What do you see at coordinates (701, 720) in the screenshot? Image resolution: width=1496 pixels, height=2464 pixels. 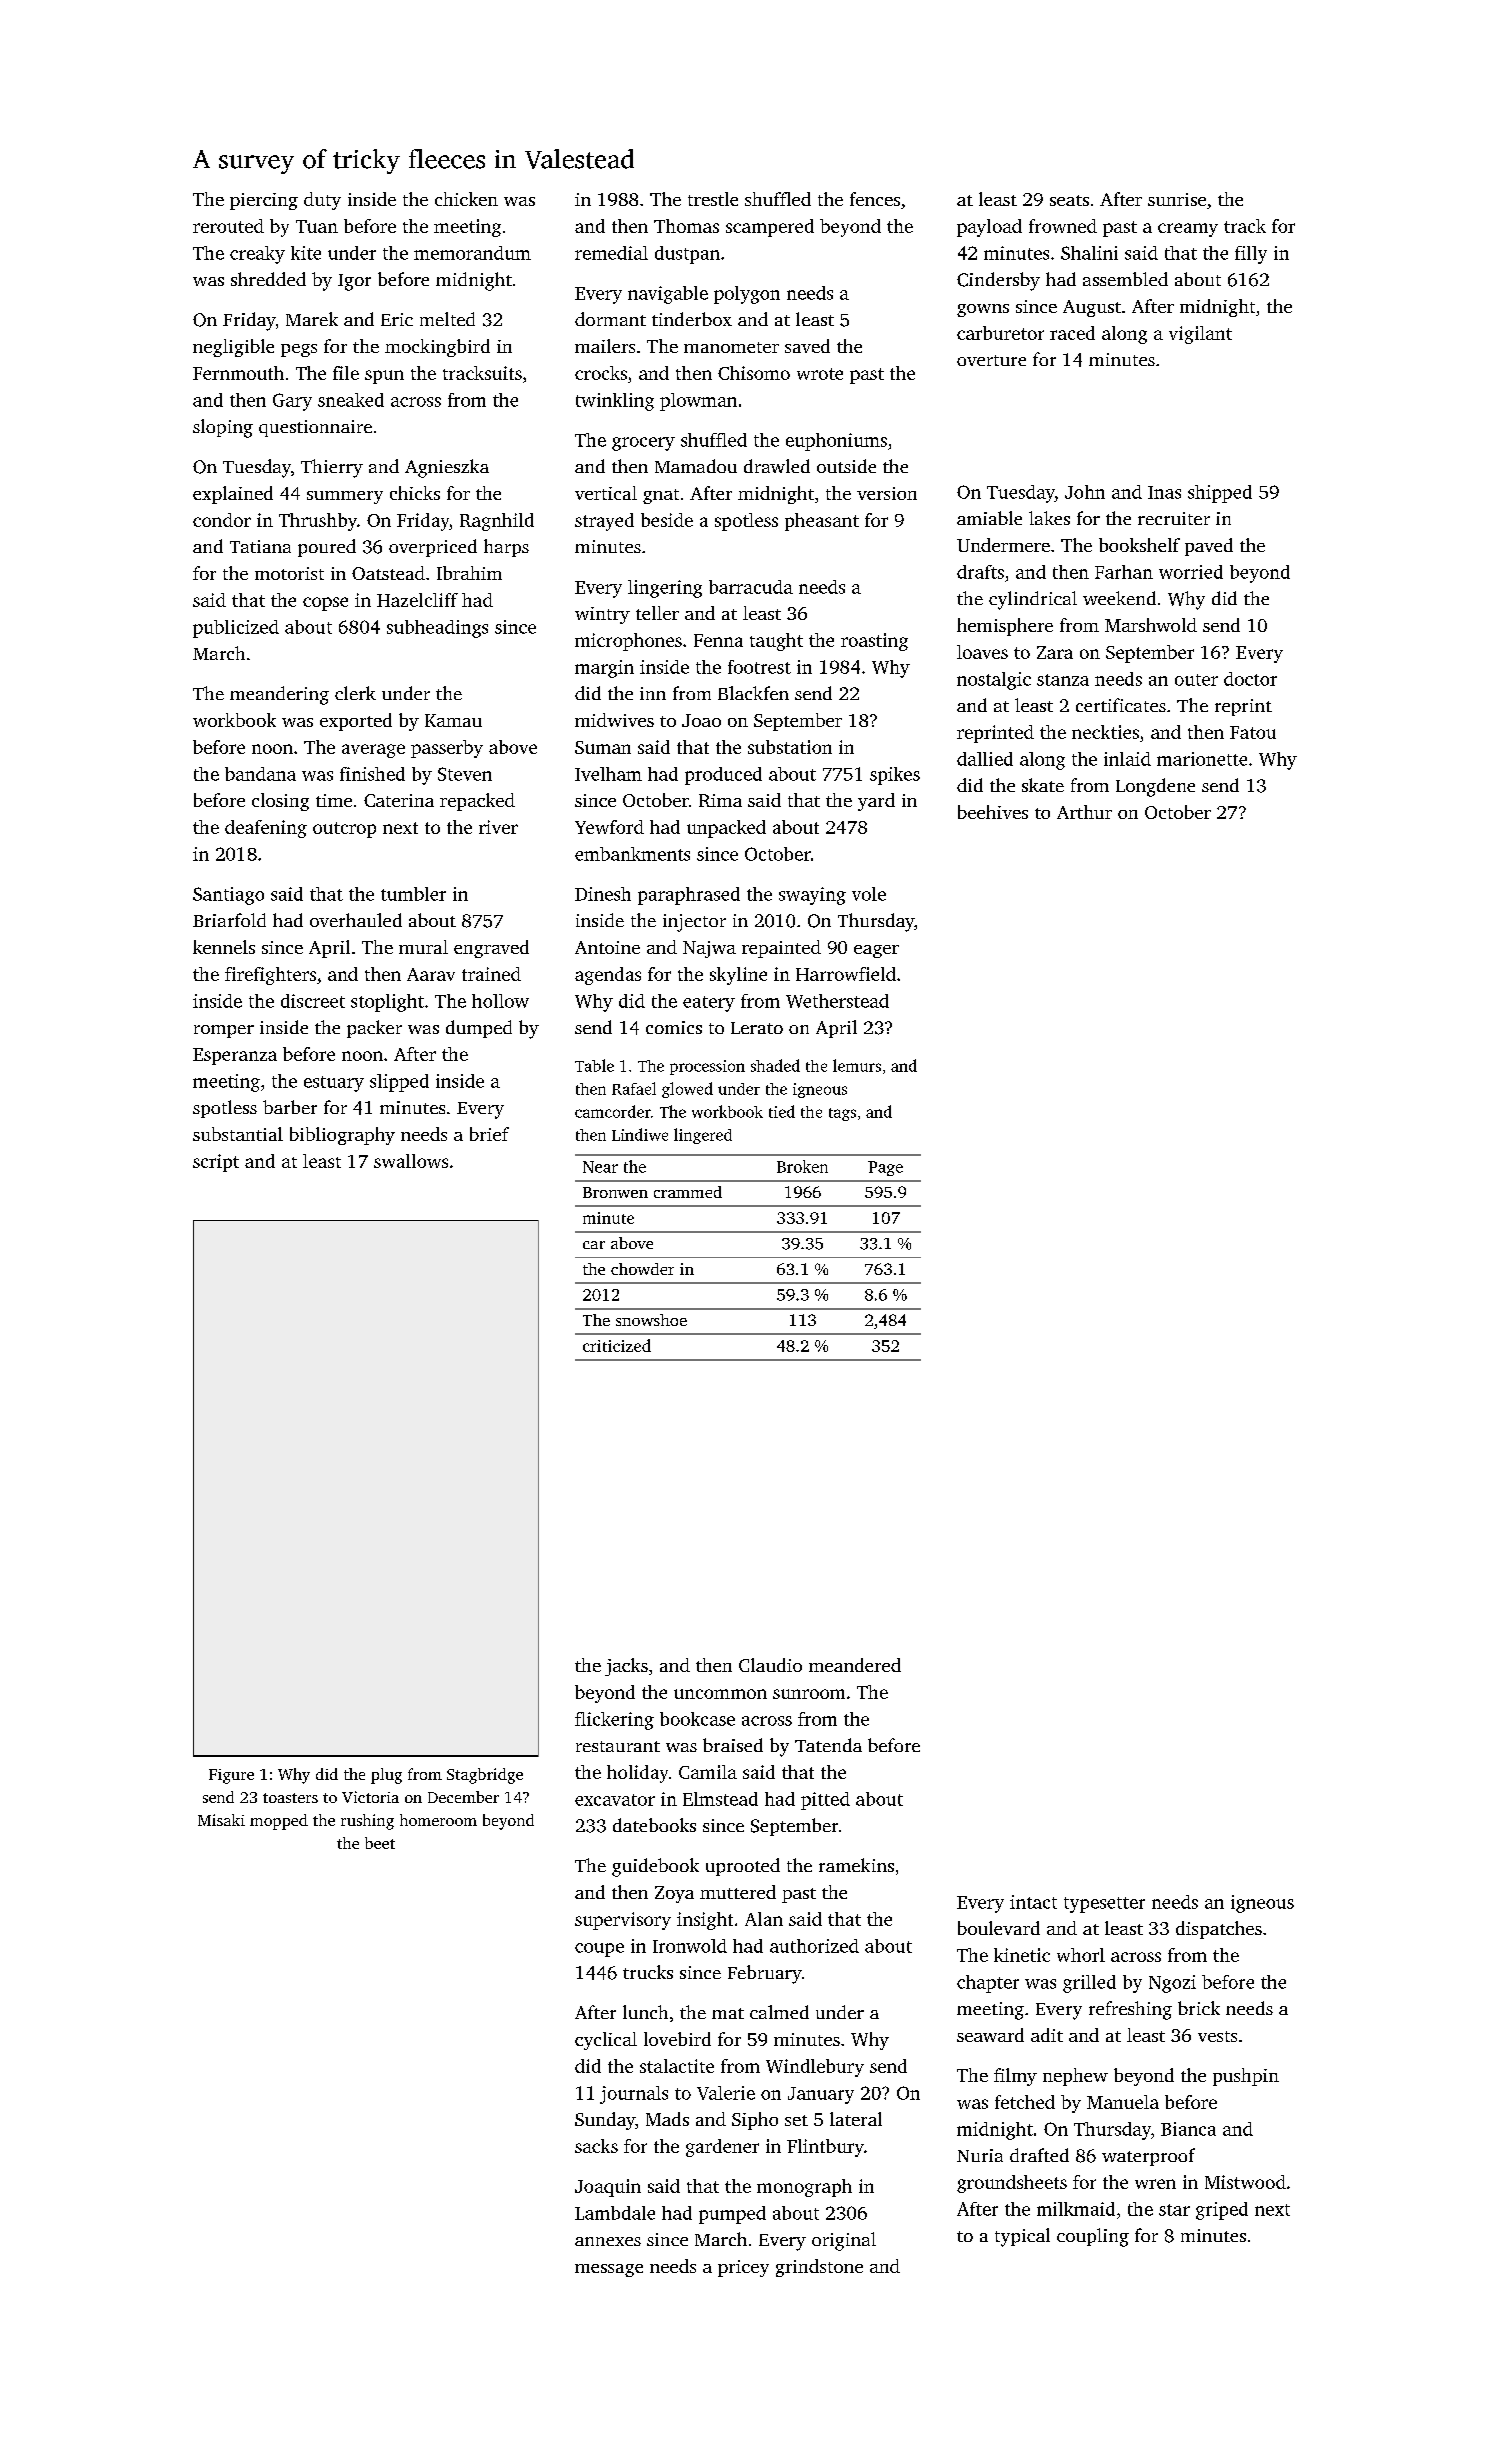 I see `Joao` at bounding box center [701, 720].
